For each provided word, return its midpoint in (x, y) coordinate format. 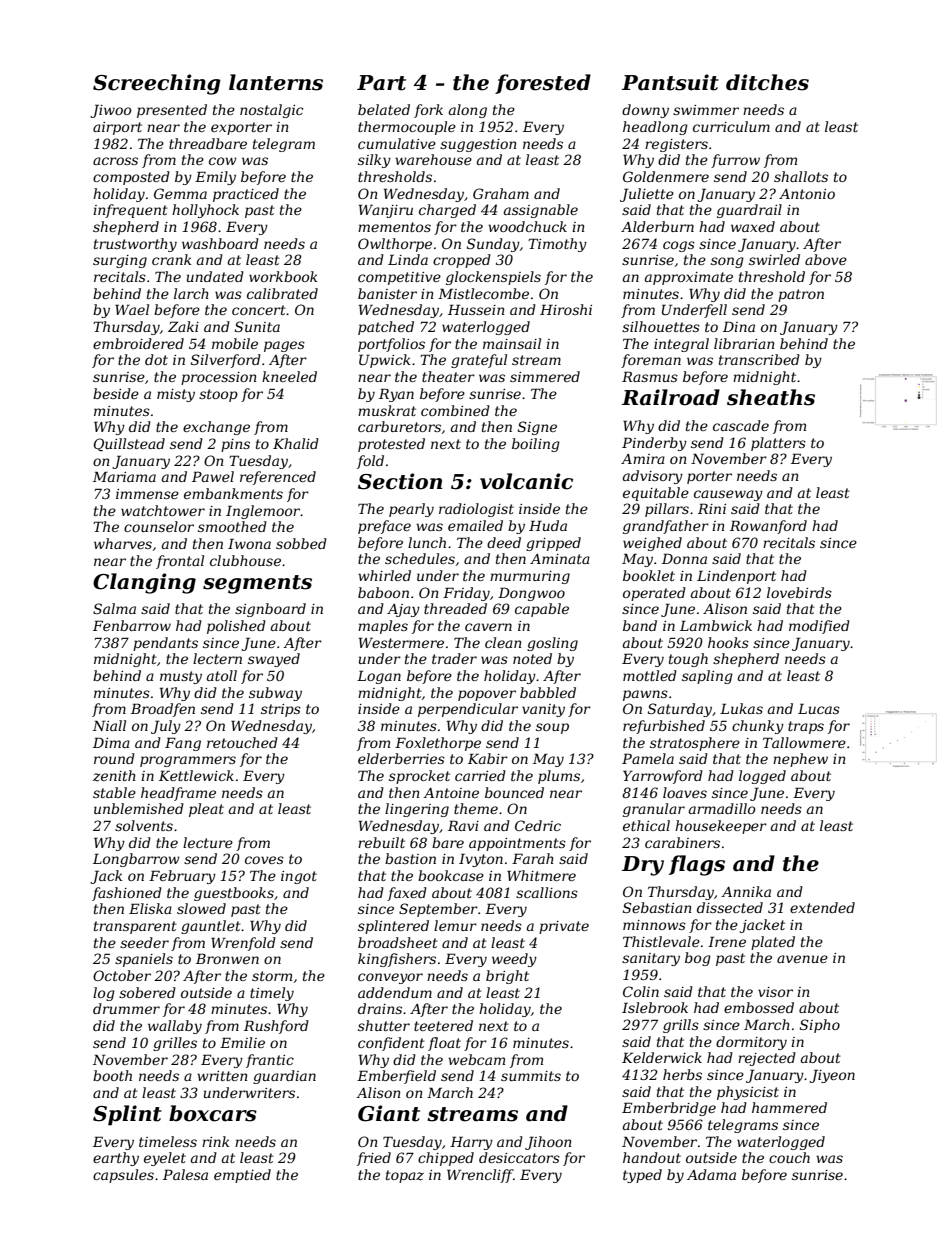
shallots (801, 176)
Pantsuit (670, 82)
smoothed (232, 526)
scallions (547, 892)
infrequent (130, 211)
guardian (284, 1077)
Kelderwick (662, 1057)
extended (822, 907)
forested (543, 84)
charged (447, 211)
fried (374, 1159)
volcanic (526, 481)
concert (259, 310)
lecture (208, 842)
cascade (741, 425)
